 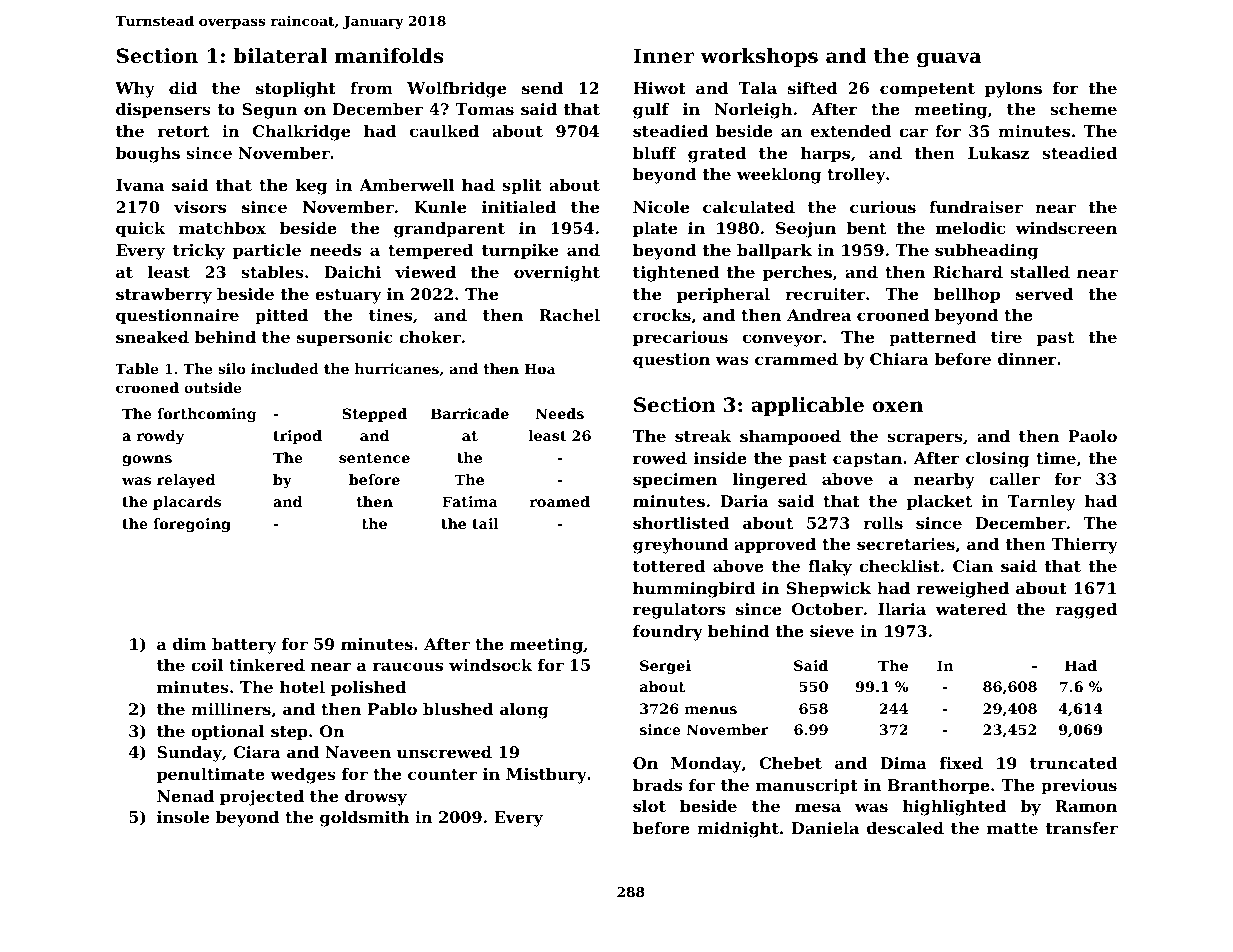 I want to click on foregoing, so click(x=192, y=525).
